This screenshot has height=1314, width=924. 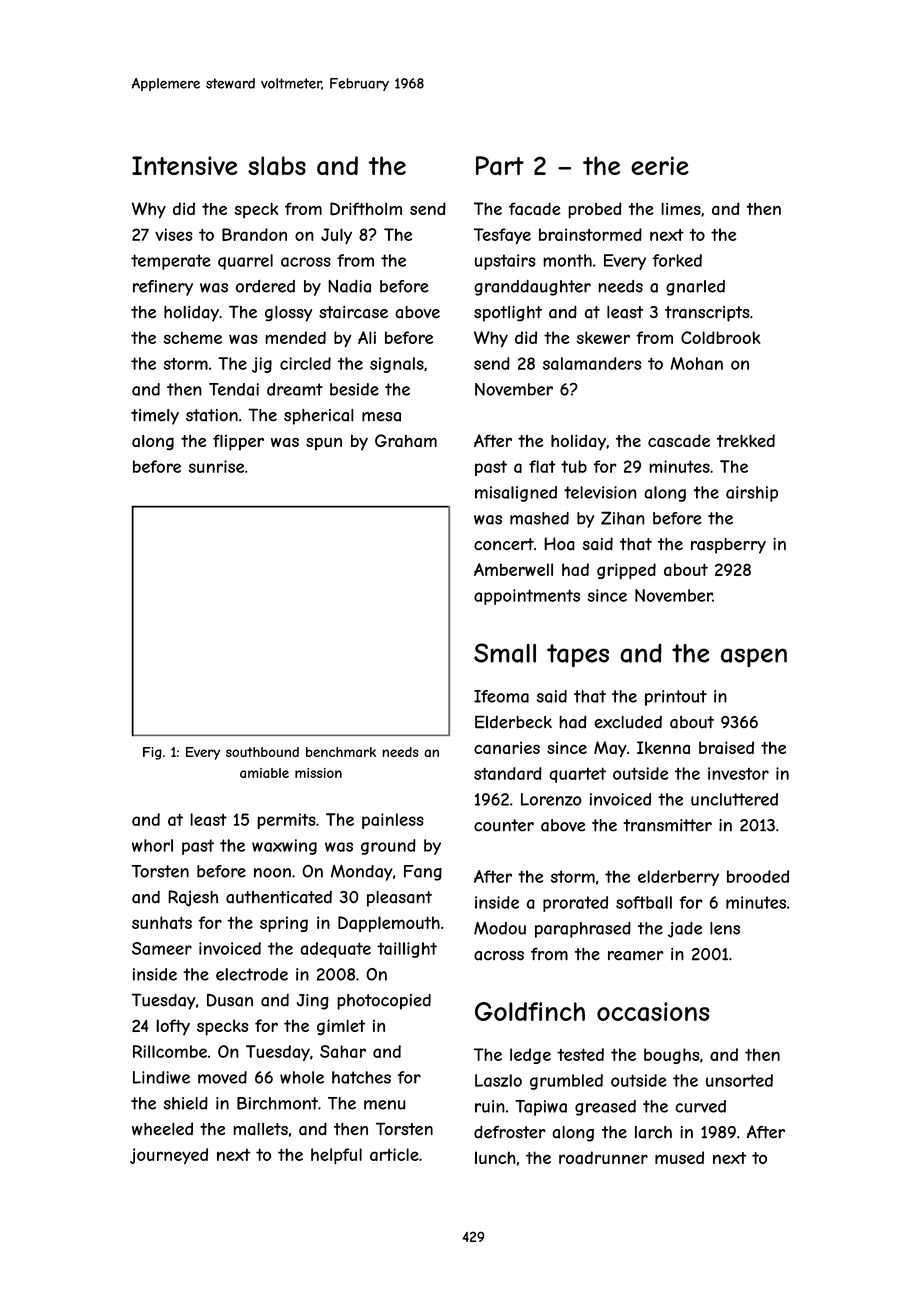 What do you see at coordinates (397, 365) in the screenshot?
I see `signals` at bounding box center [397, 365].
